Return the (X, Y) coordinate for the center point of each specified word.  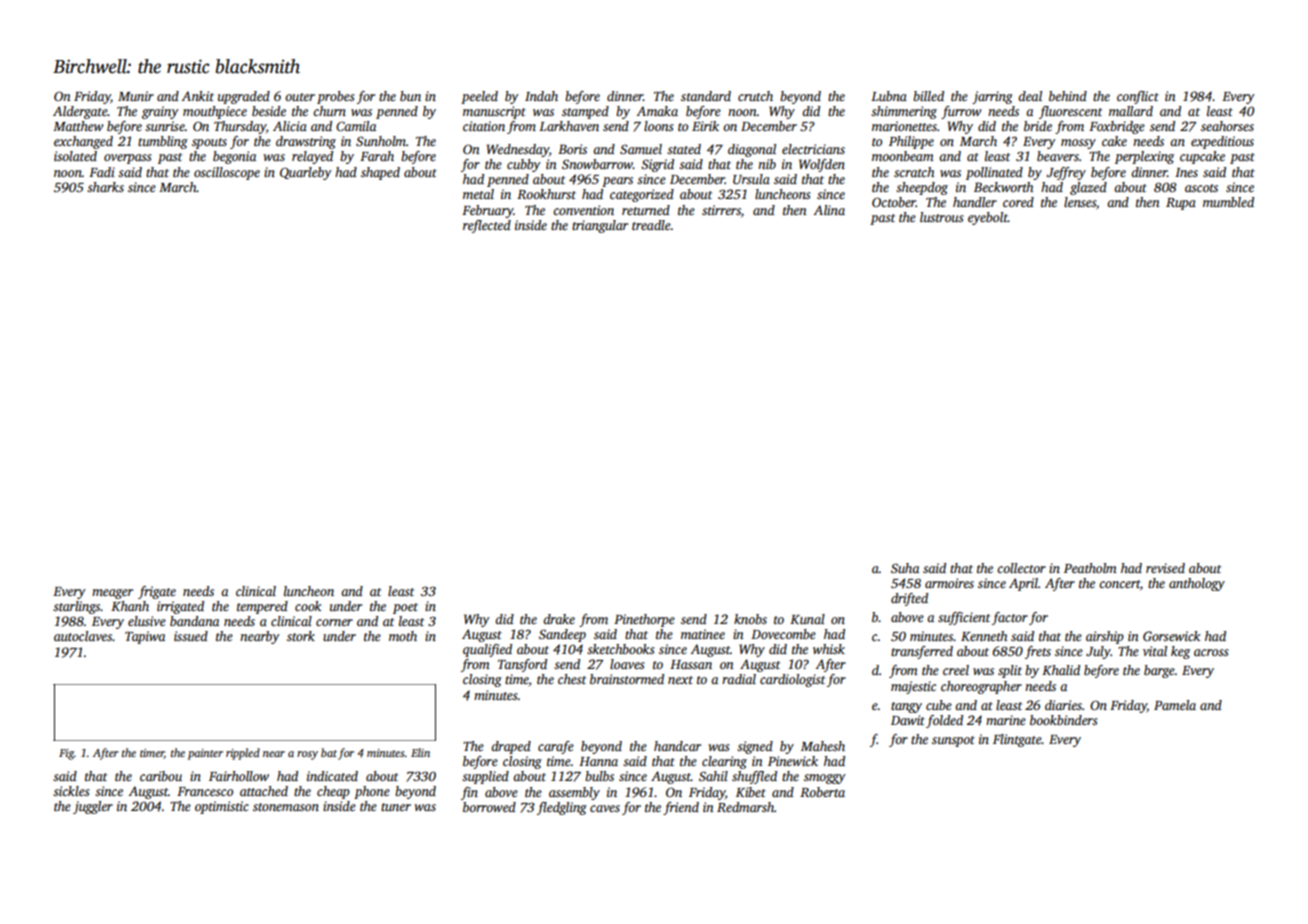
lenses (1080, 202)
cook (308, 606)
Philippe (911, 142)
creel (956, 670)
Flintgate (1017, 740)
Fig (66, 754)
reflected (487, 226)
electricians (813, 149)
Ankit (197, 96)
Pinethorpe (644, 620)
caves (605, 808)
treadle (651, 225)
